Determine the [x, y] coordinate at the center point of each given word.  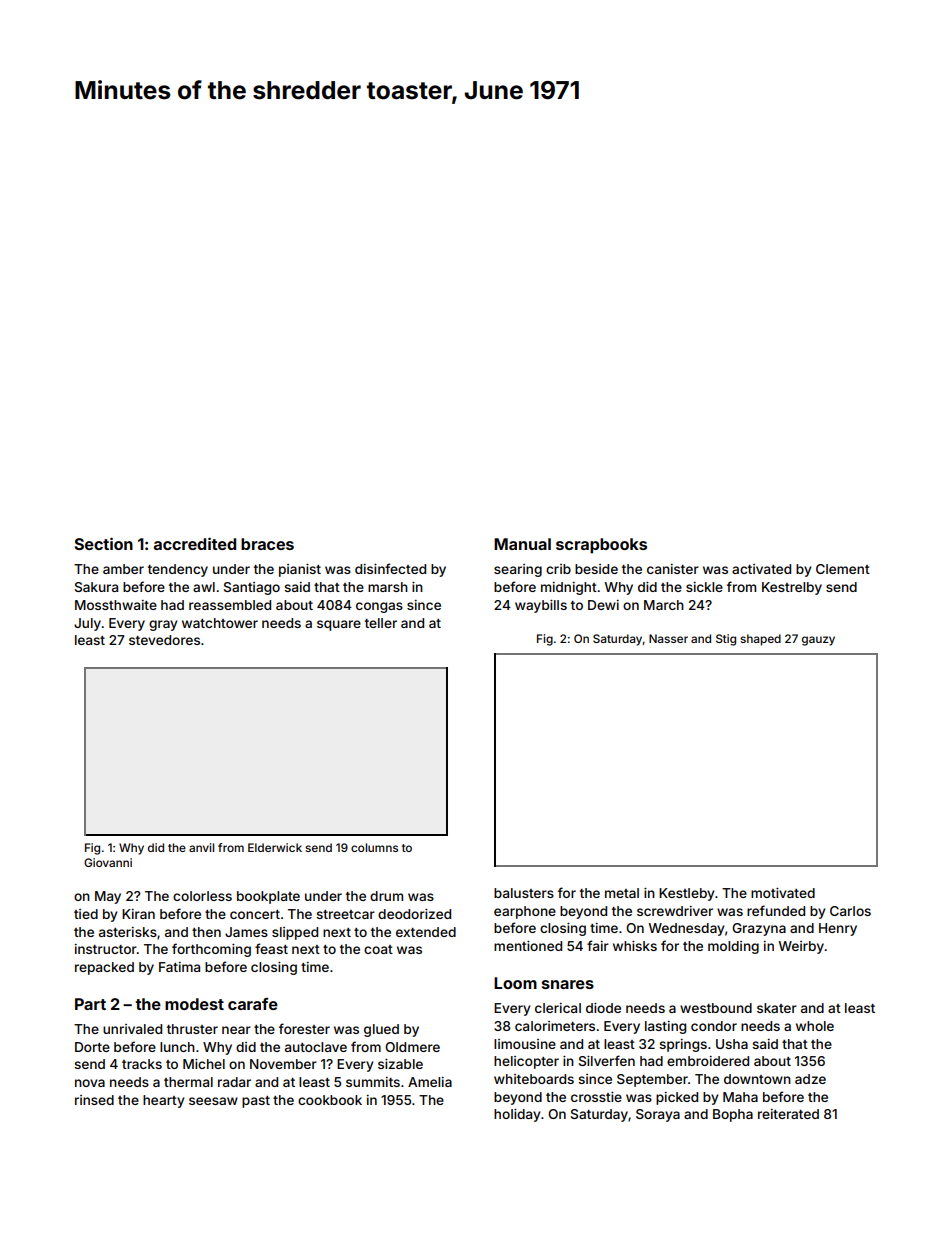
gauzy [818, 641]
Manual [522, 544]
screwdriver [675, 911]
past [256, 1102]
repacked [104, 968]
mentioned [528, 946]
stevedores [164, 640]
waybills [541, 606]
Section [104, 543]
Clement [843, 569]
